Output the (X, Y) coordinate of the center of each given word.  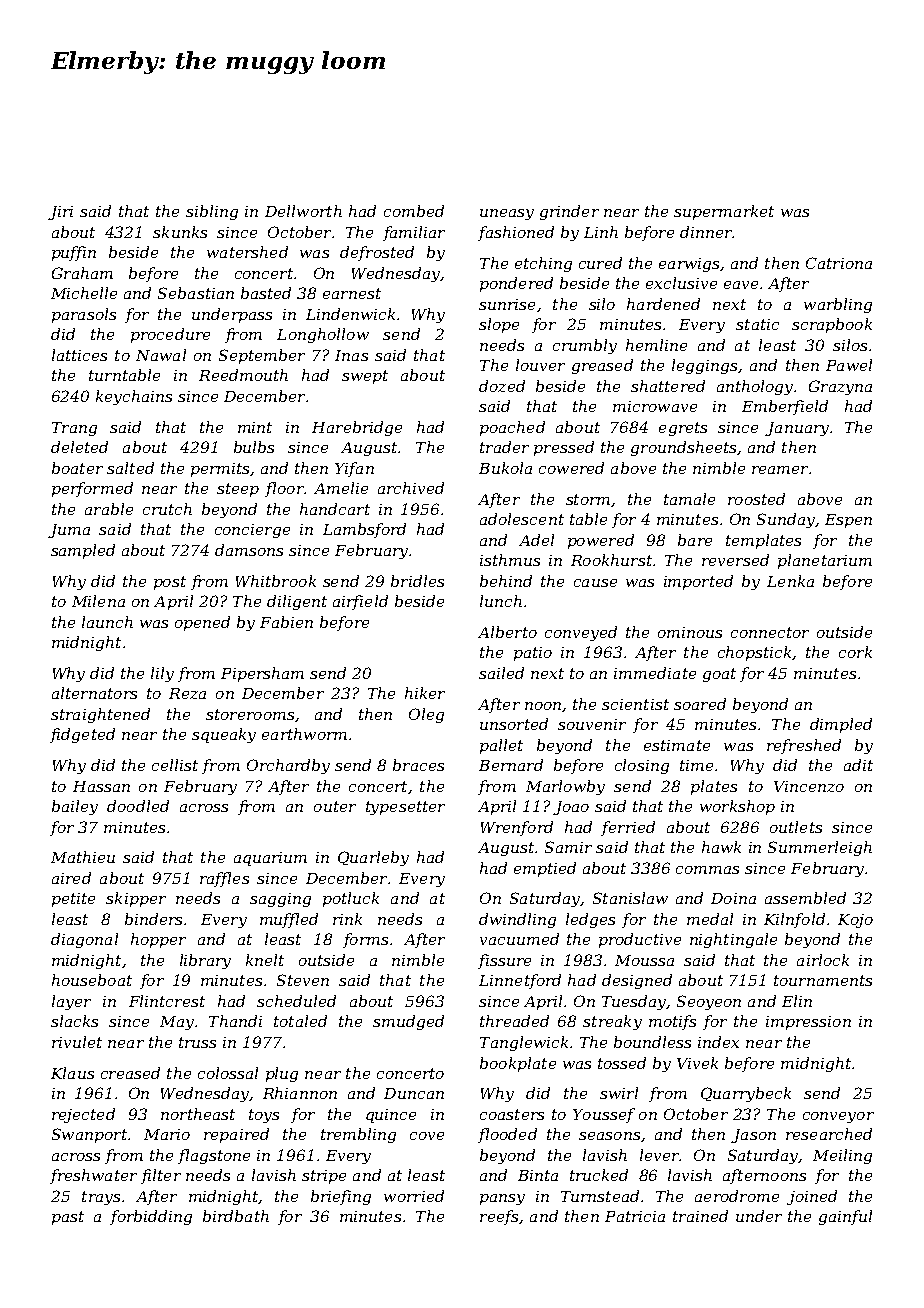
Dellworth (303, 211)
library (205, 961)
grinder (569, 212)
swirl (619, 1093)
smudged (408, 1022)
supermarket (724, 212)
